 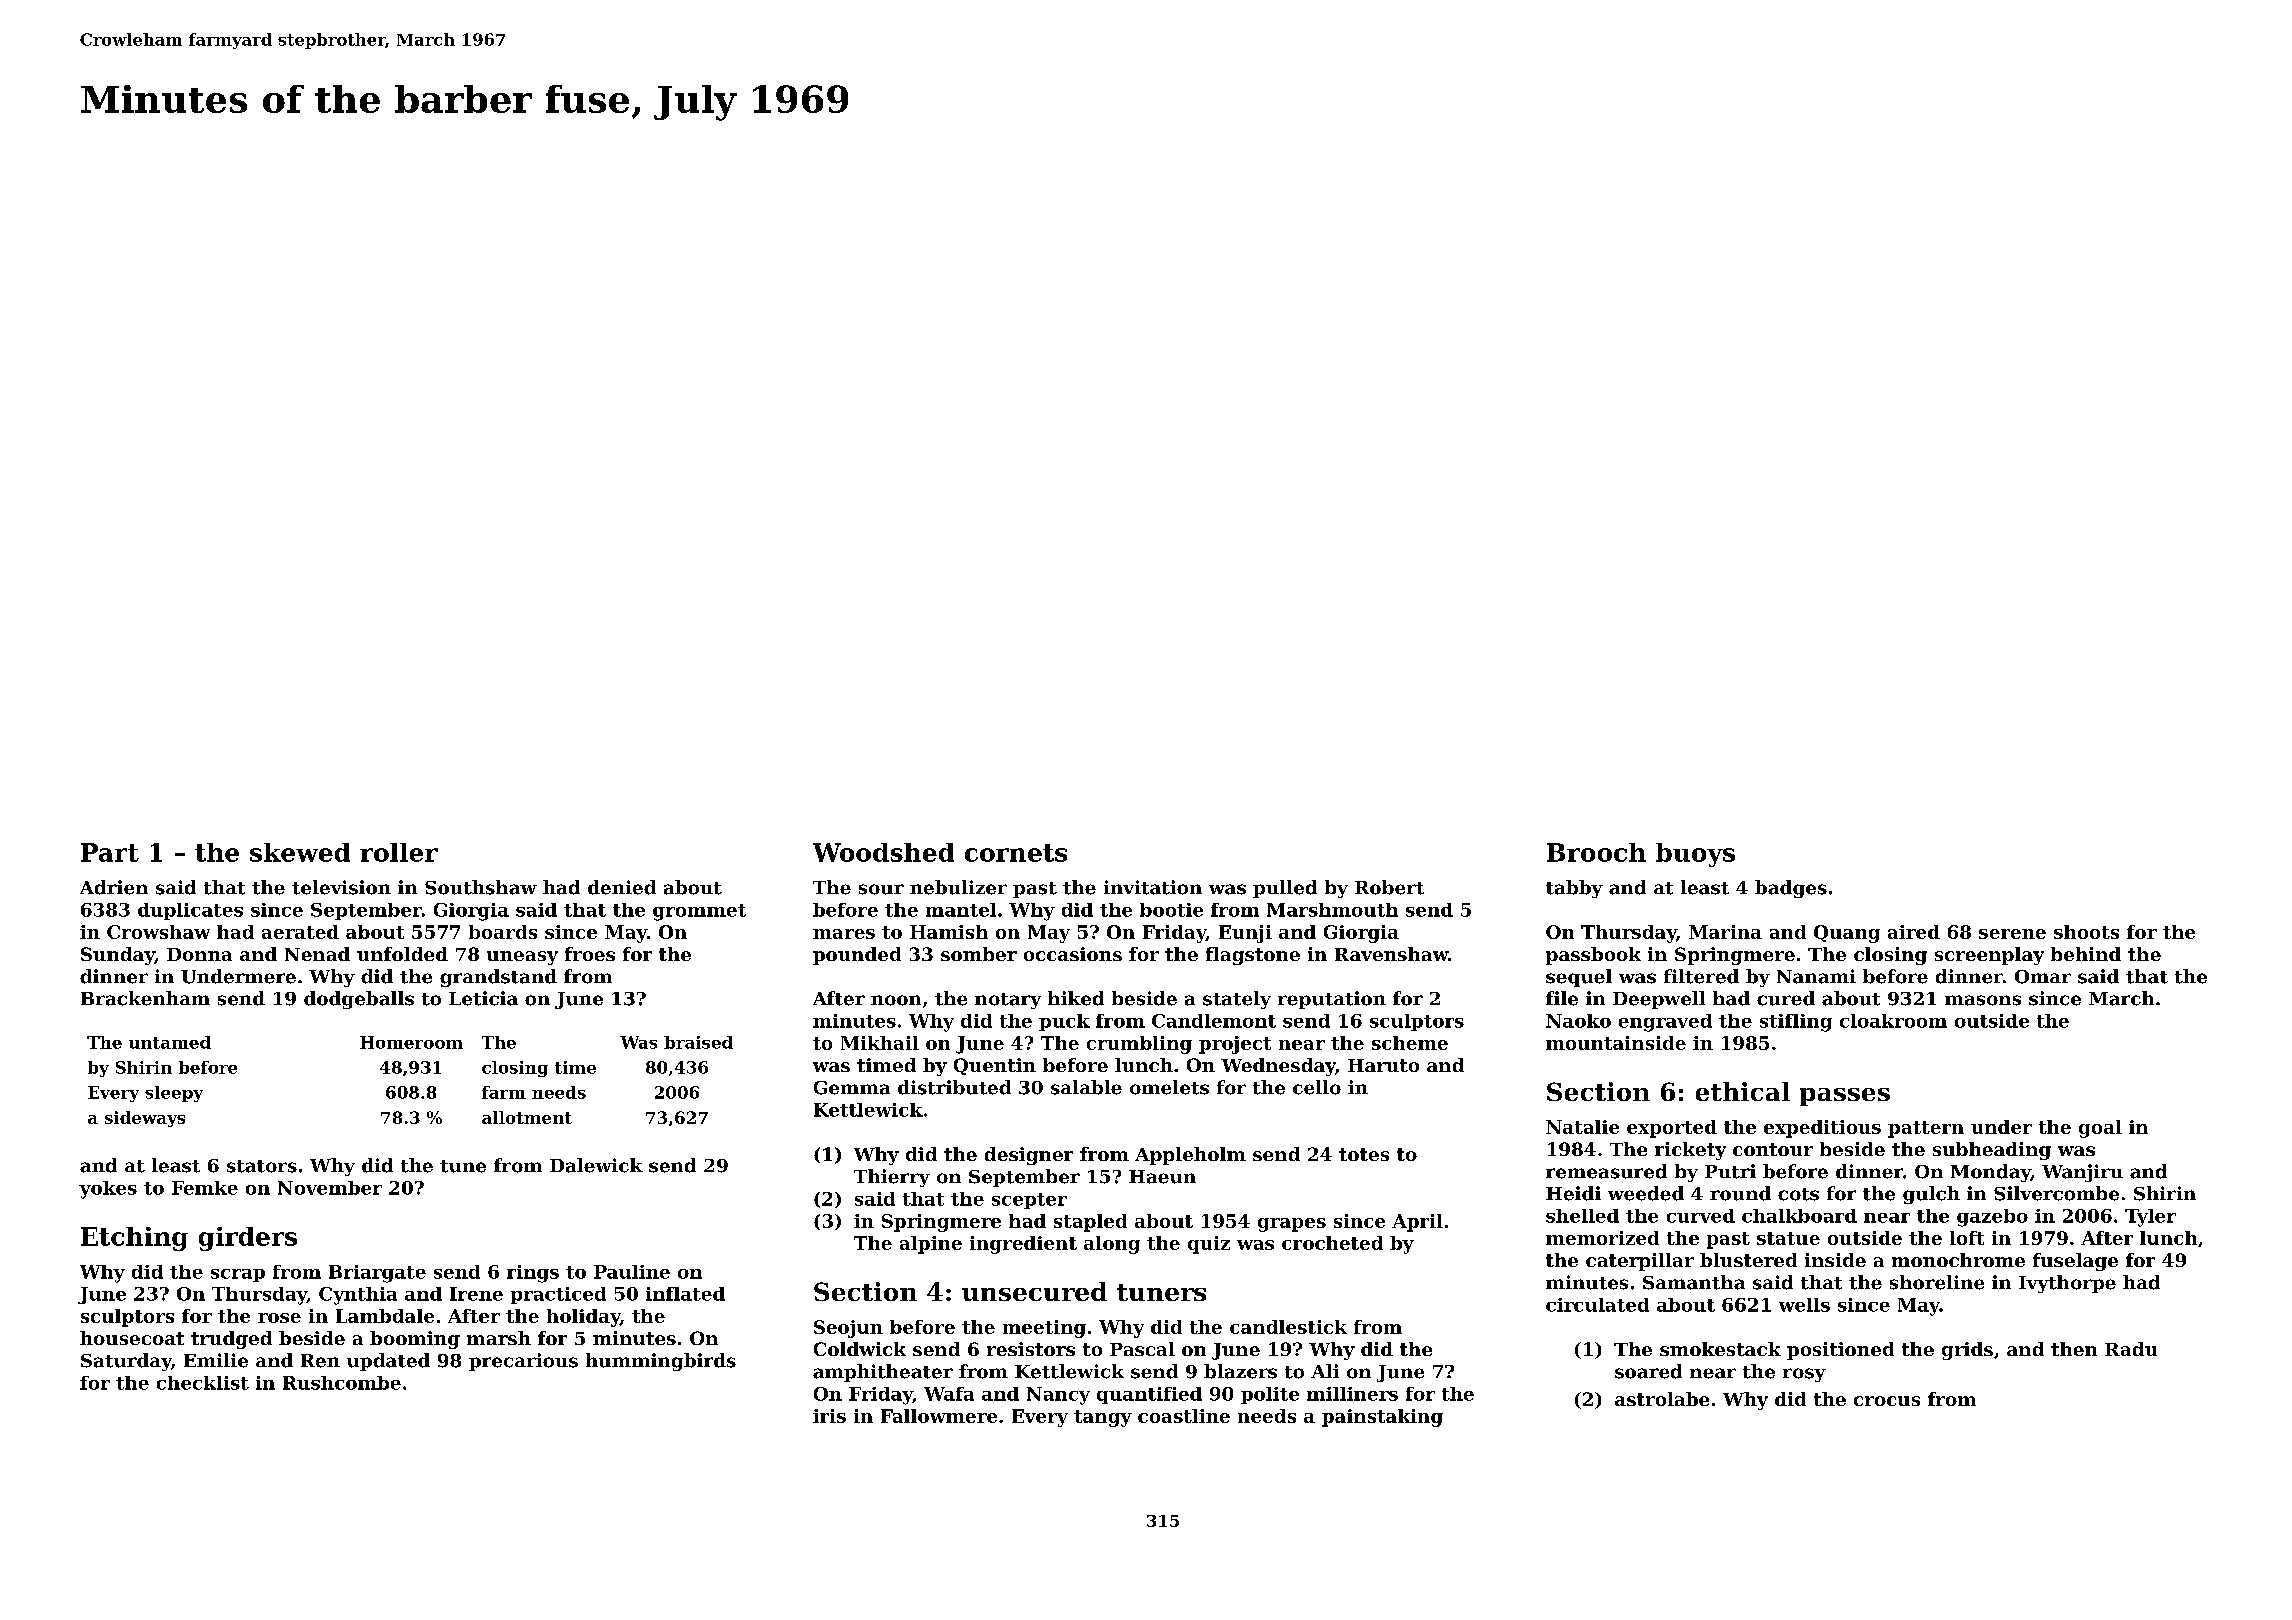 I want to click on Woodshed, so click(x=883, y=852).
